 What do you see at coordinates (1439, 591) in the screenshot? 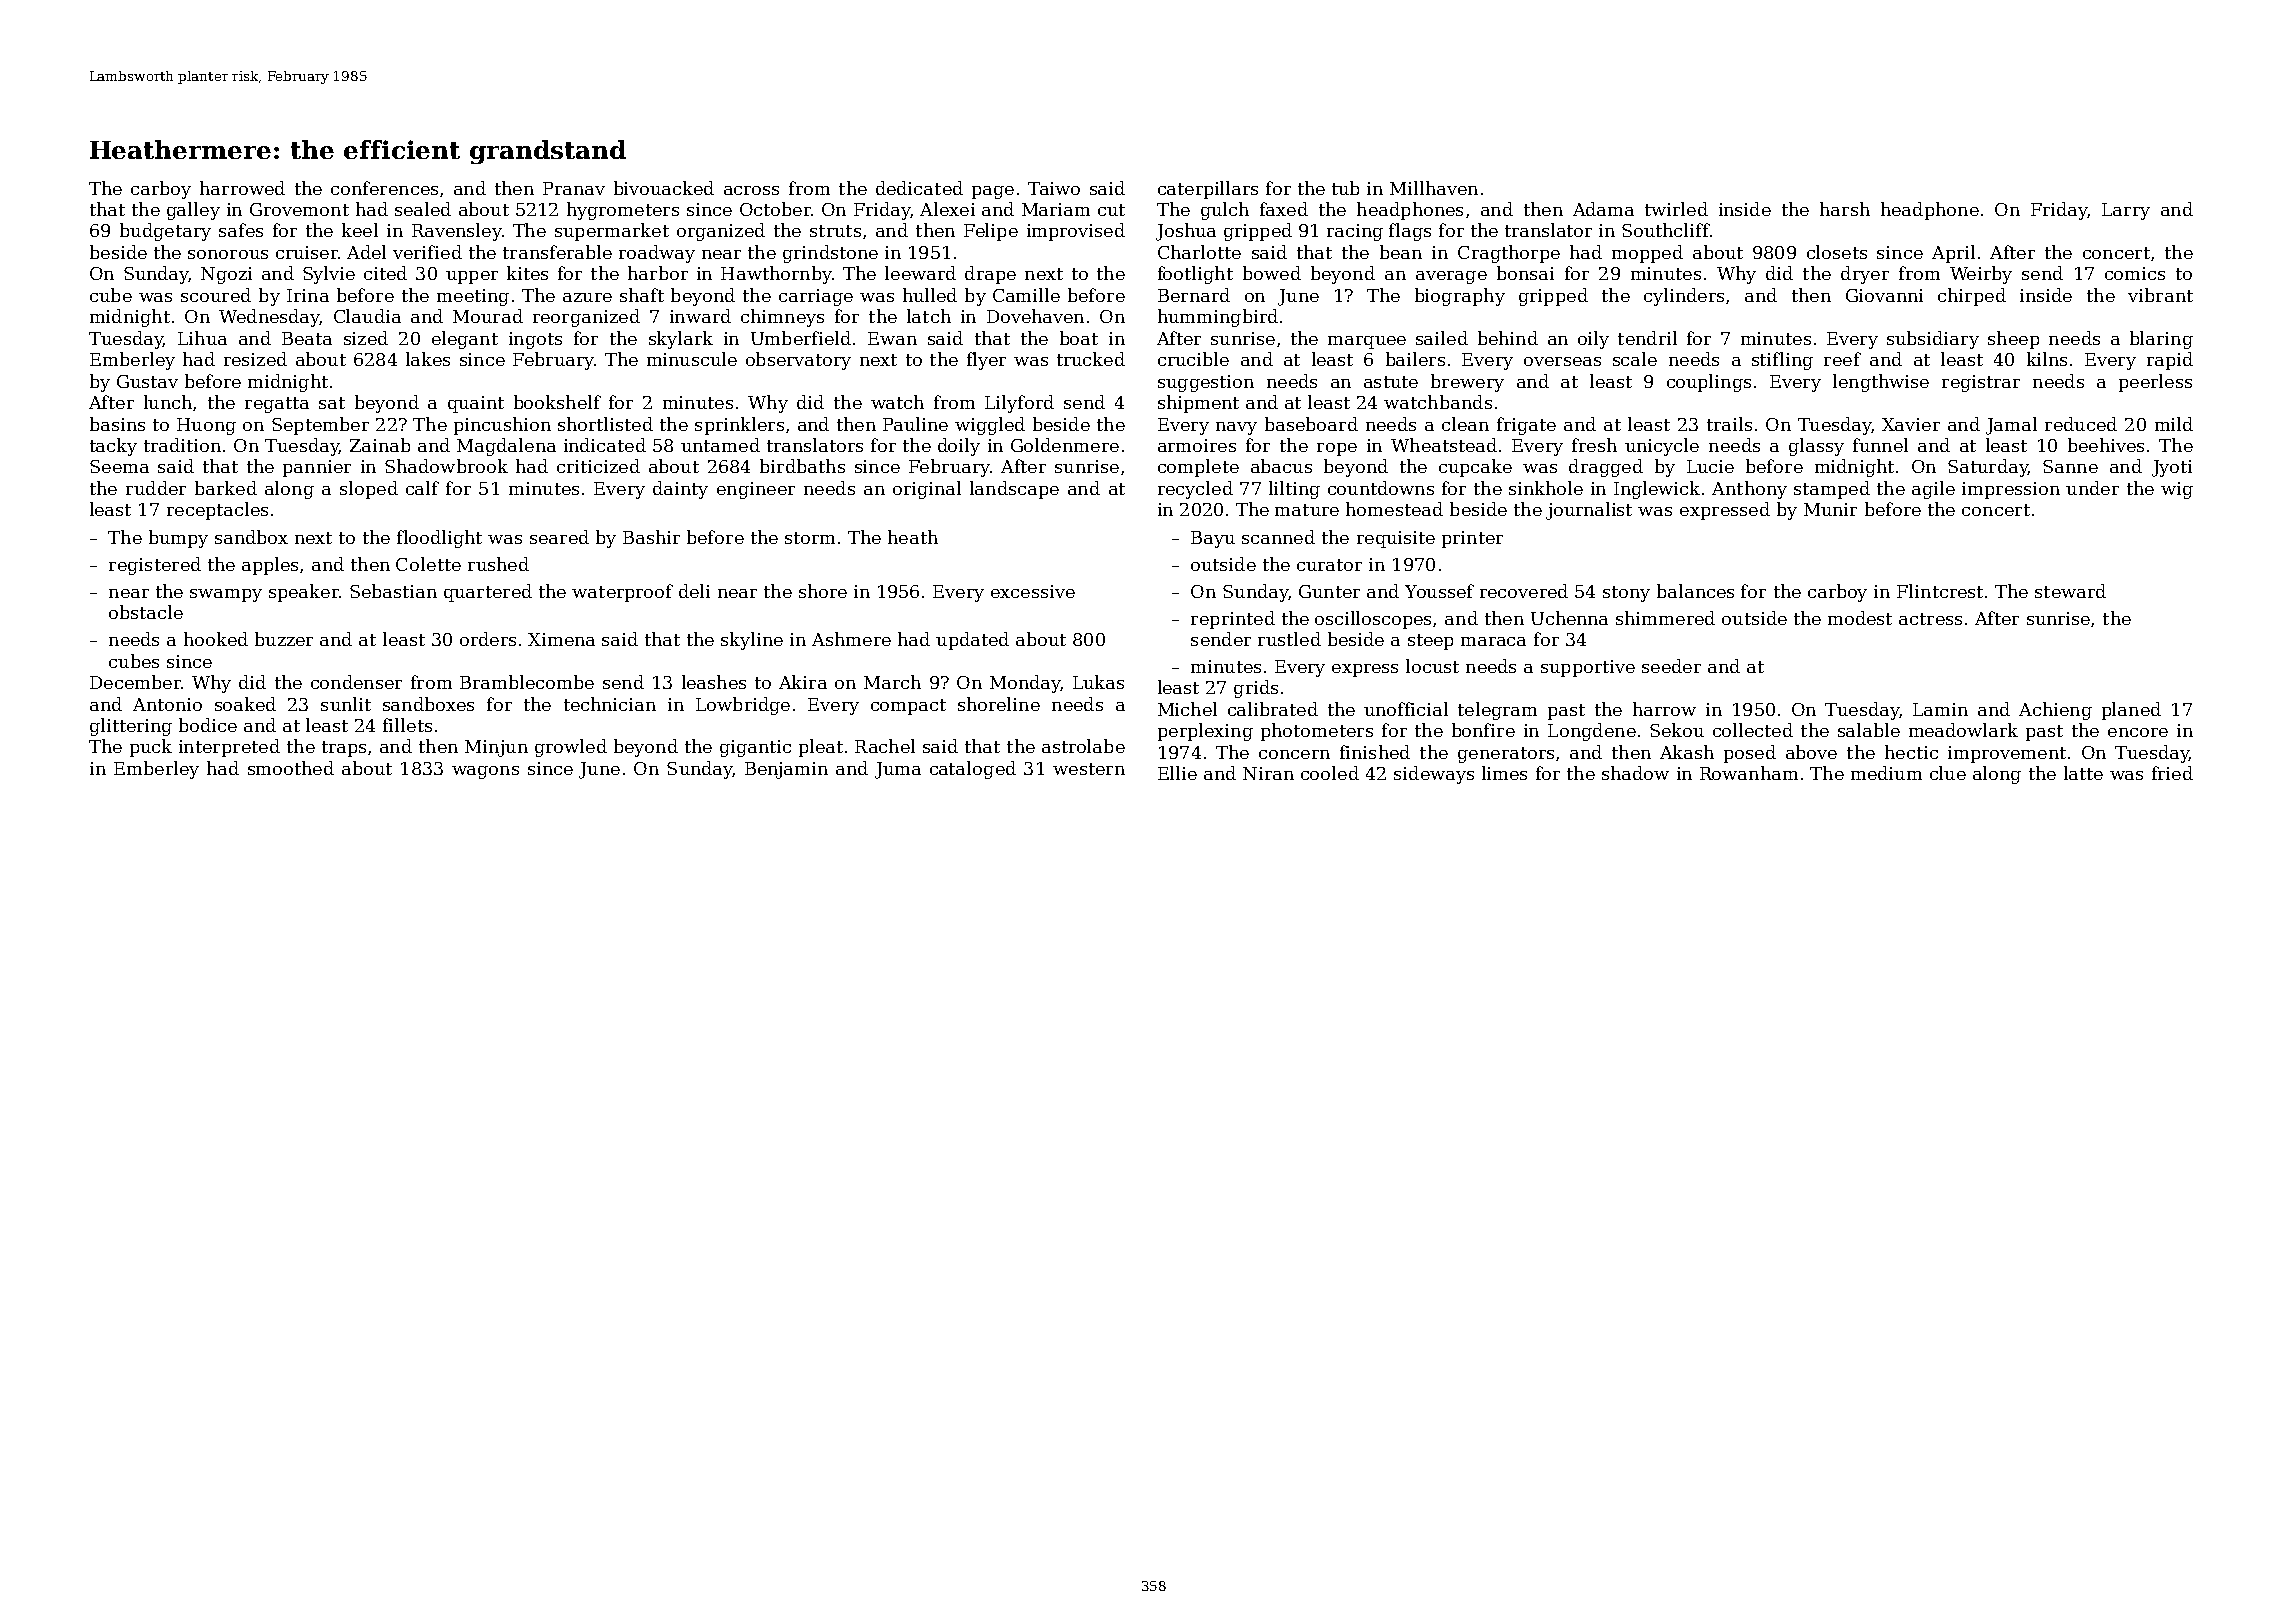
I see `Youssef` at bounding box center [1439, 591].
